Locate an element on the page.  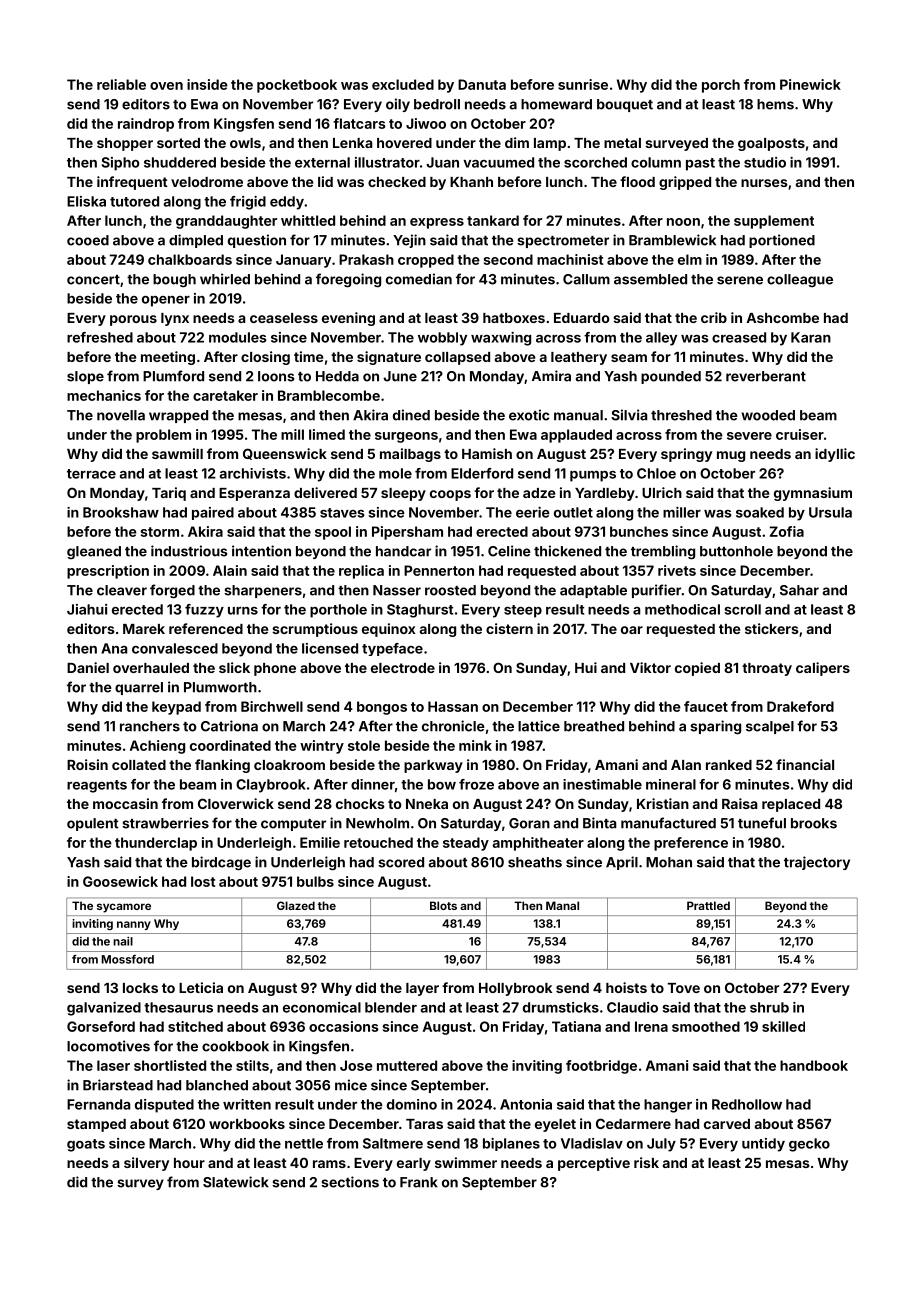
pocketbook is located at coordinates (297, 86).
